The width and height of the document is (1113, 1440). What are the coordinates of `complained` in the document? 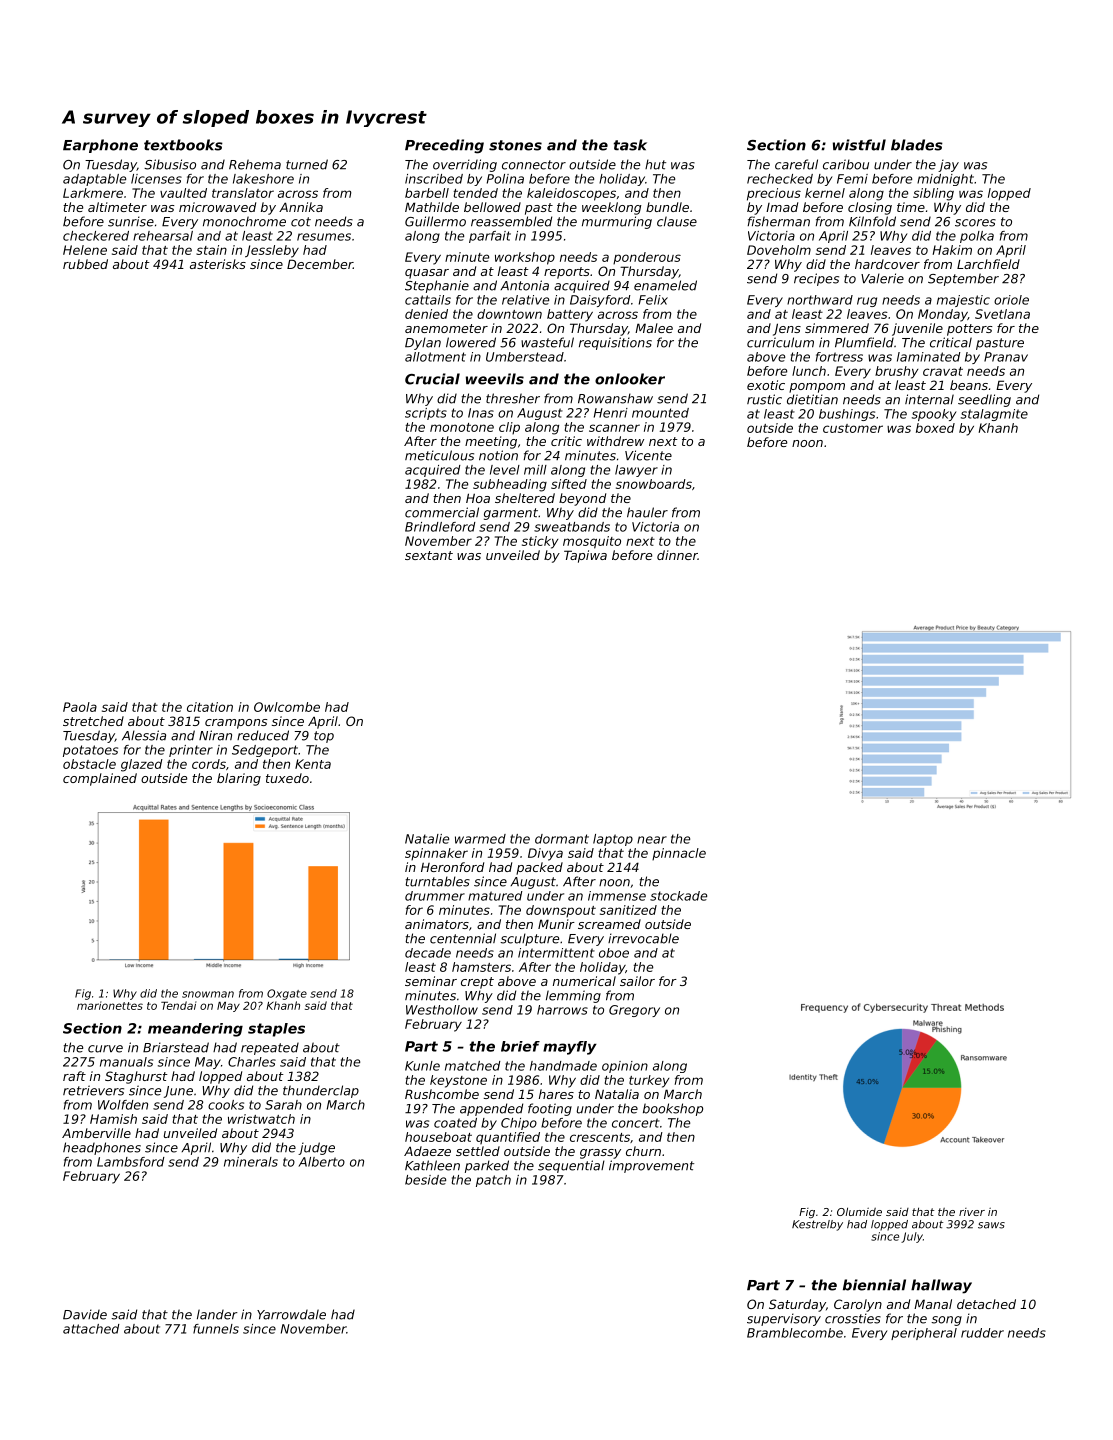 It's located at (100, 779).
